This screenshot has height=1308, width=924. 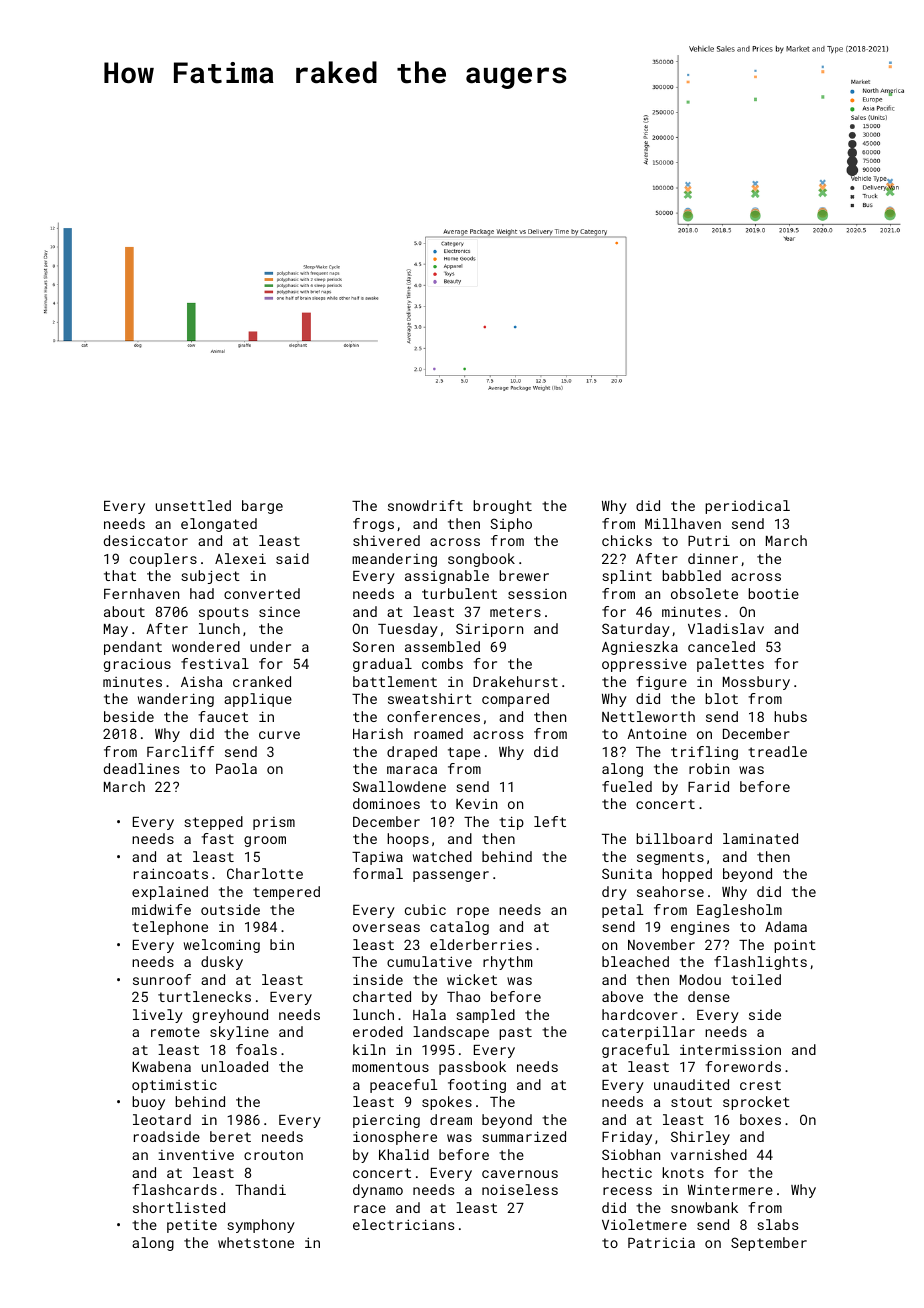 I want to click on periodical, so click(x=747, y=507).
